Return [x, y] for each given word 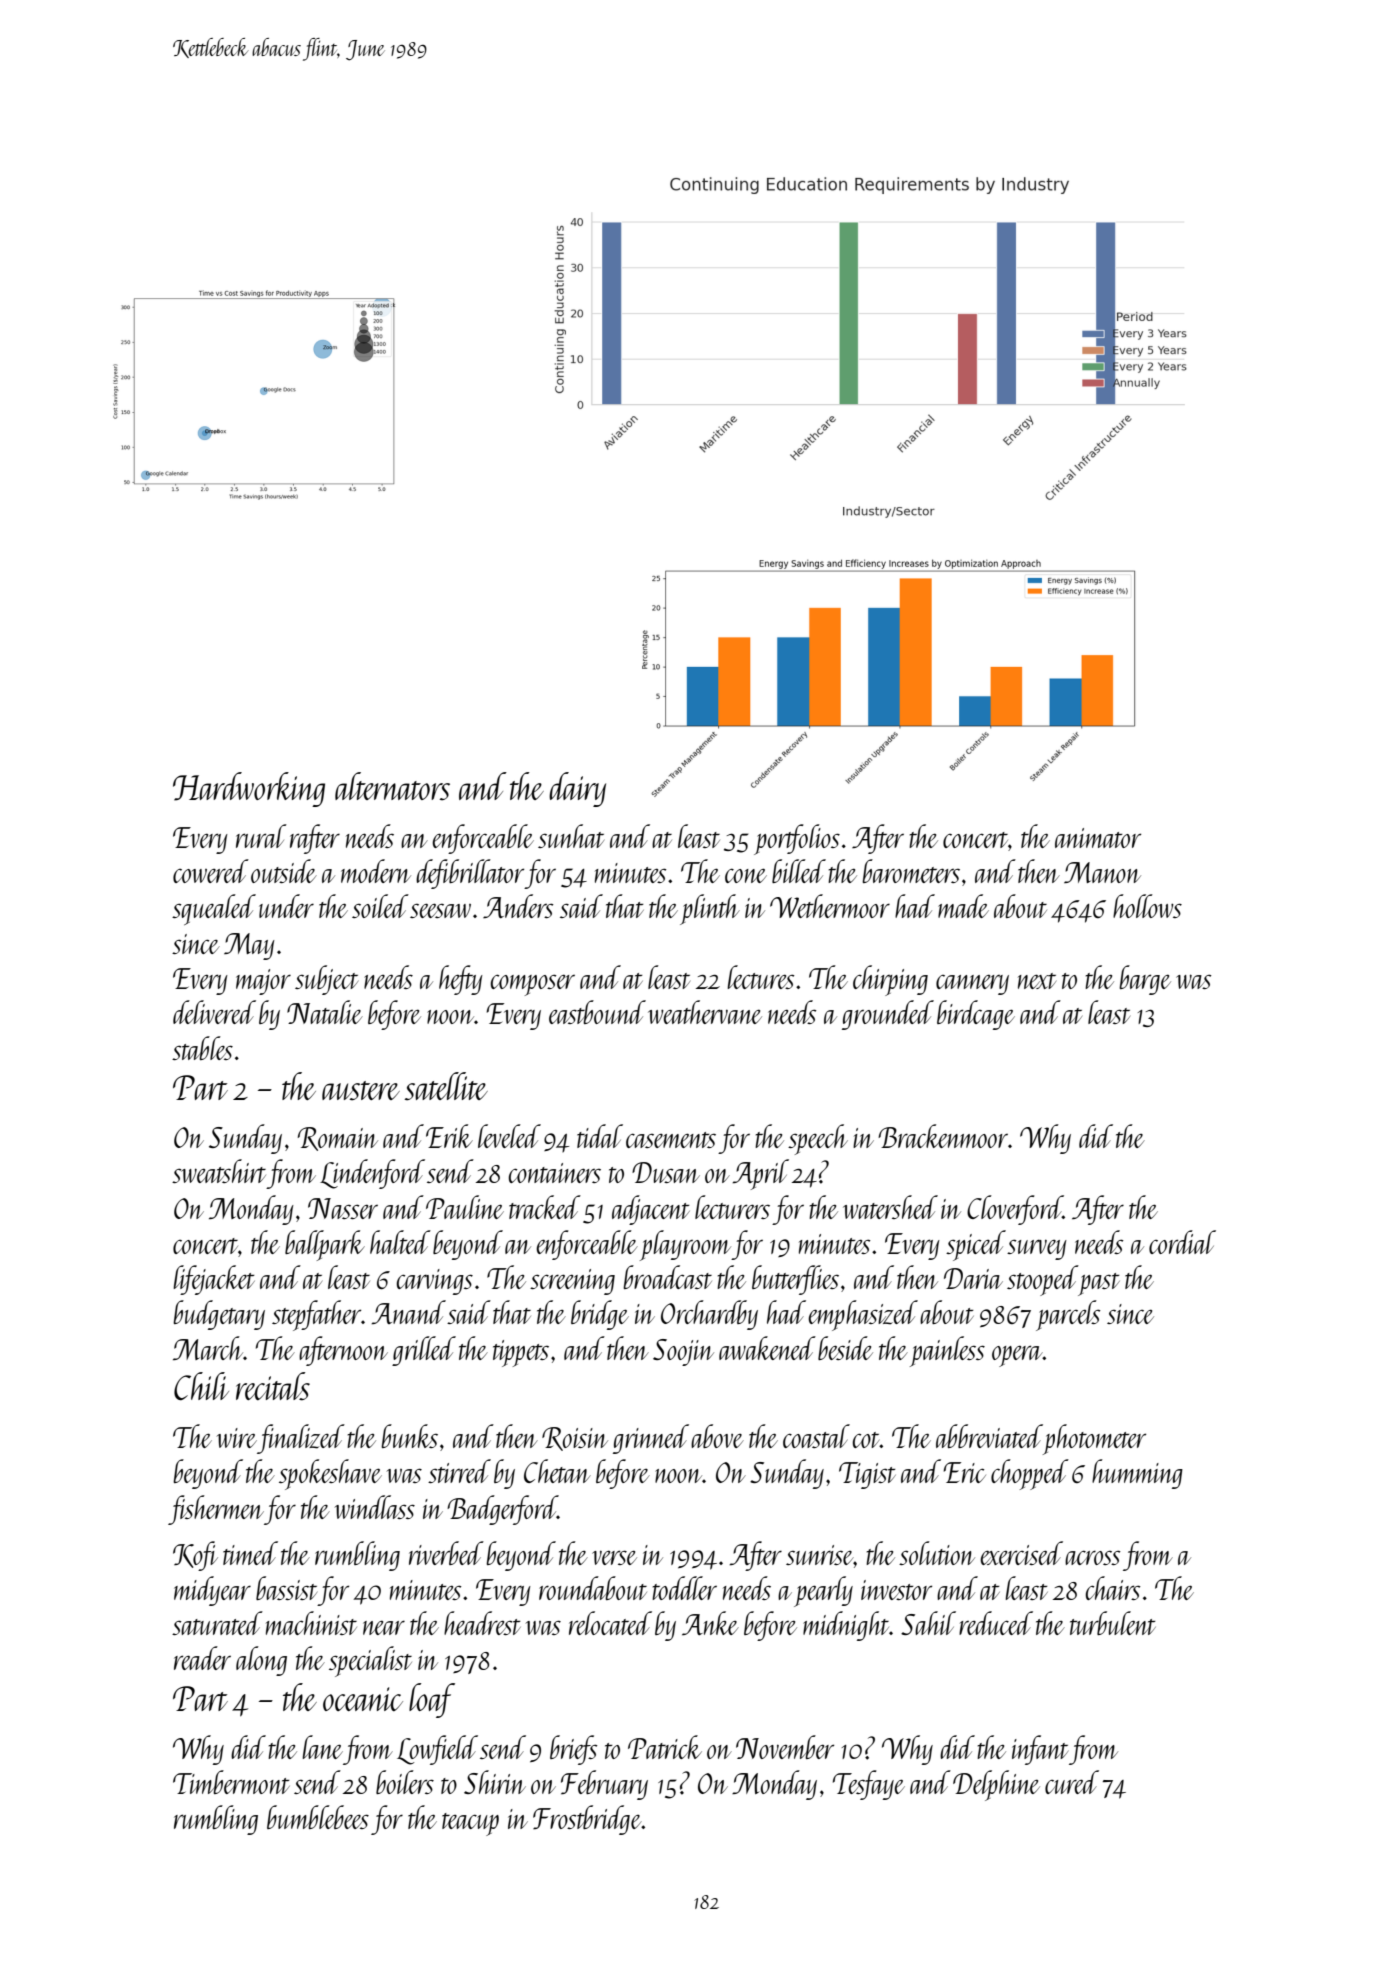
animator [1098, 838]
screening [572, 1282]
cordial [1182, 1242]
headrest [482, 1623]
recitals [273, 1386]
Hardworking [249, 789]
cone [746, 875]
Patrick [665, 1747]
